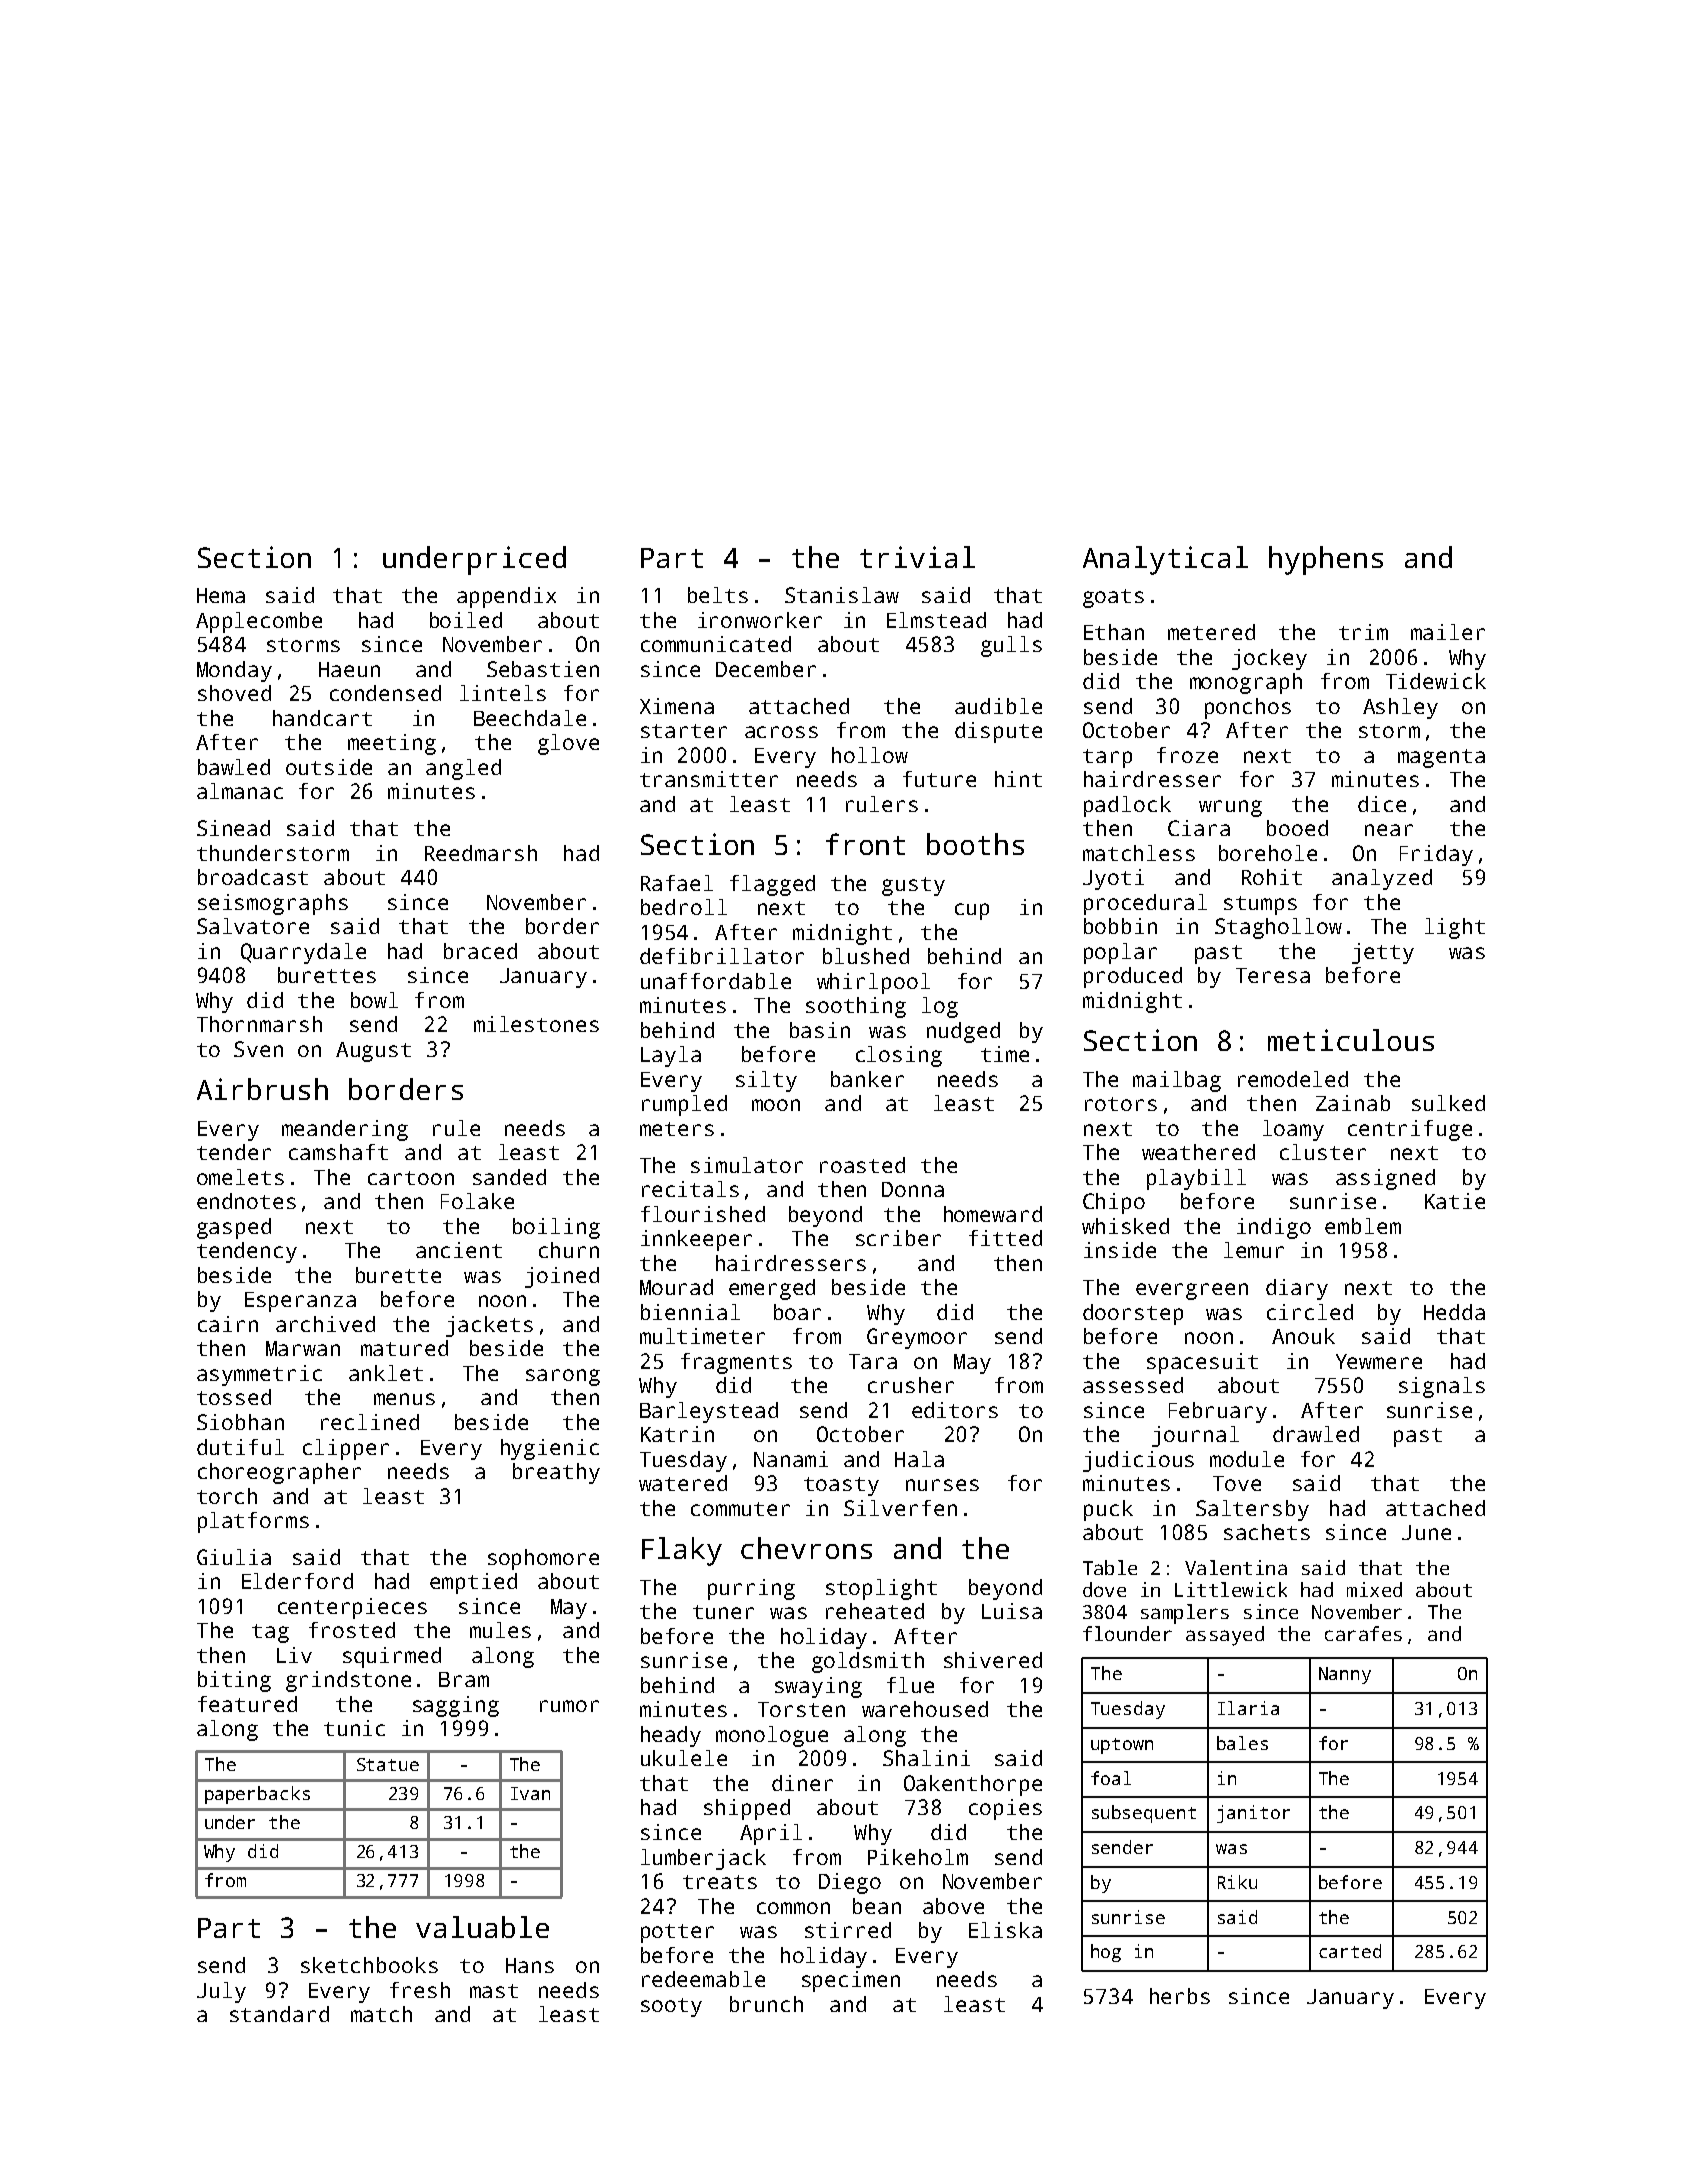  Describe the element at coordinates (963, 1032) in the page. I see `nudged` at that location.
